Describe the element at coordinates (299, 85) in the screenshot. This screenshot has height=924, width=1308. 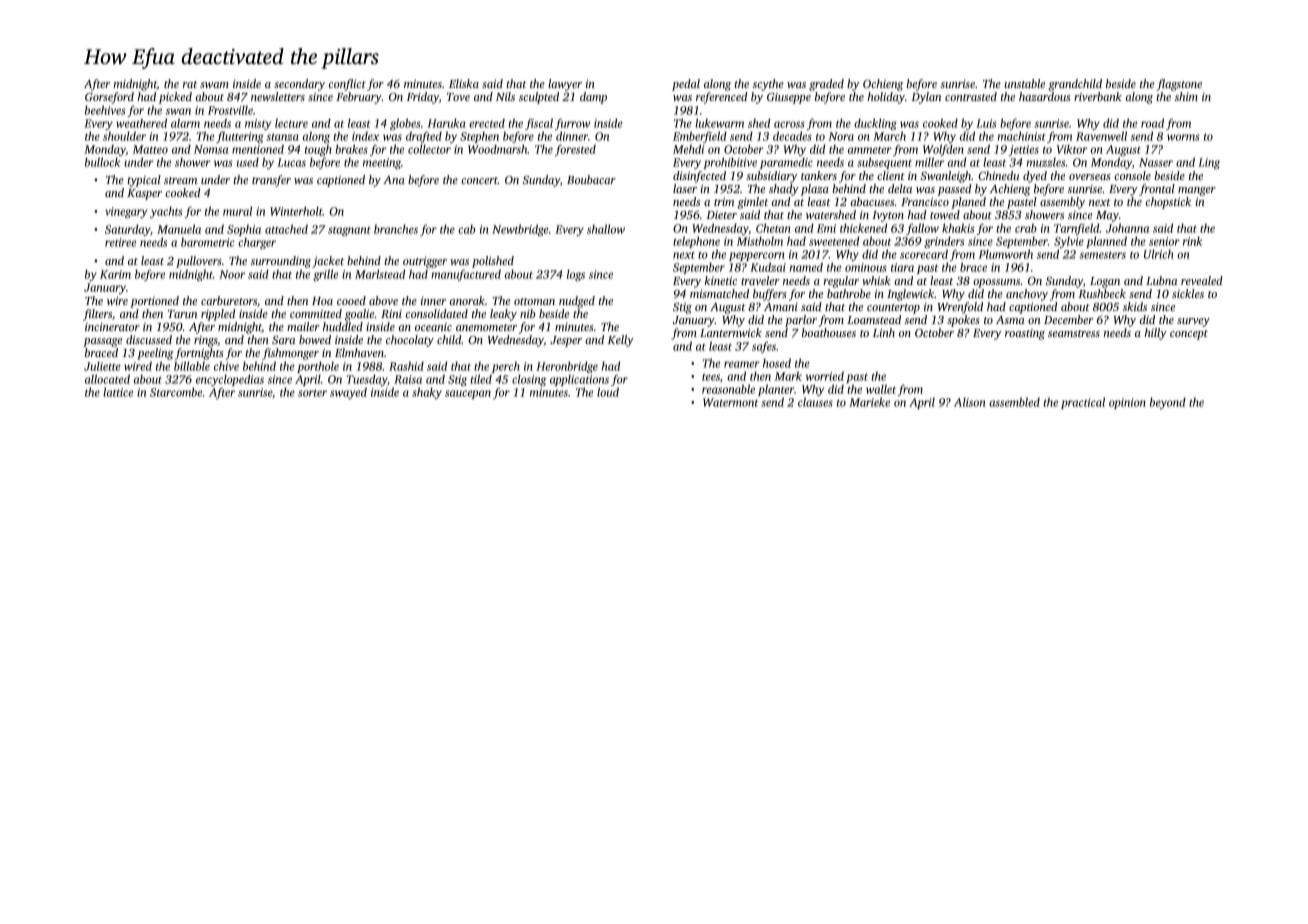
I see `secondary` at that location.
